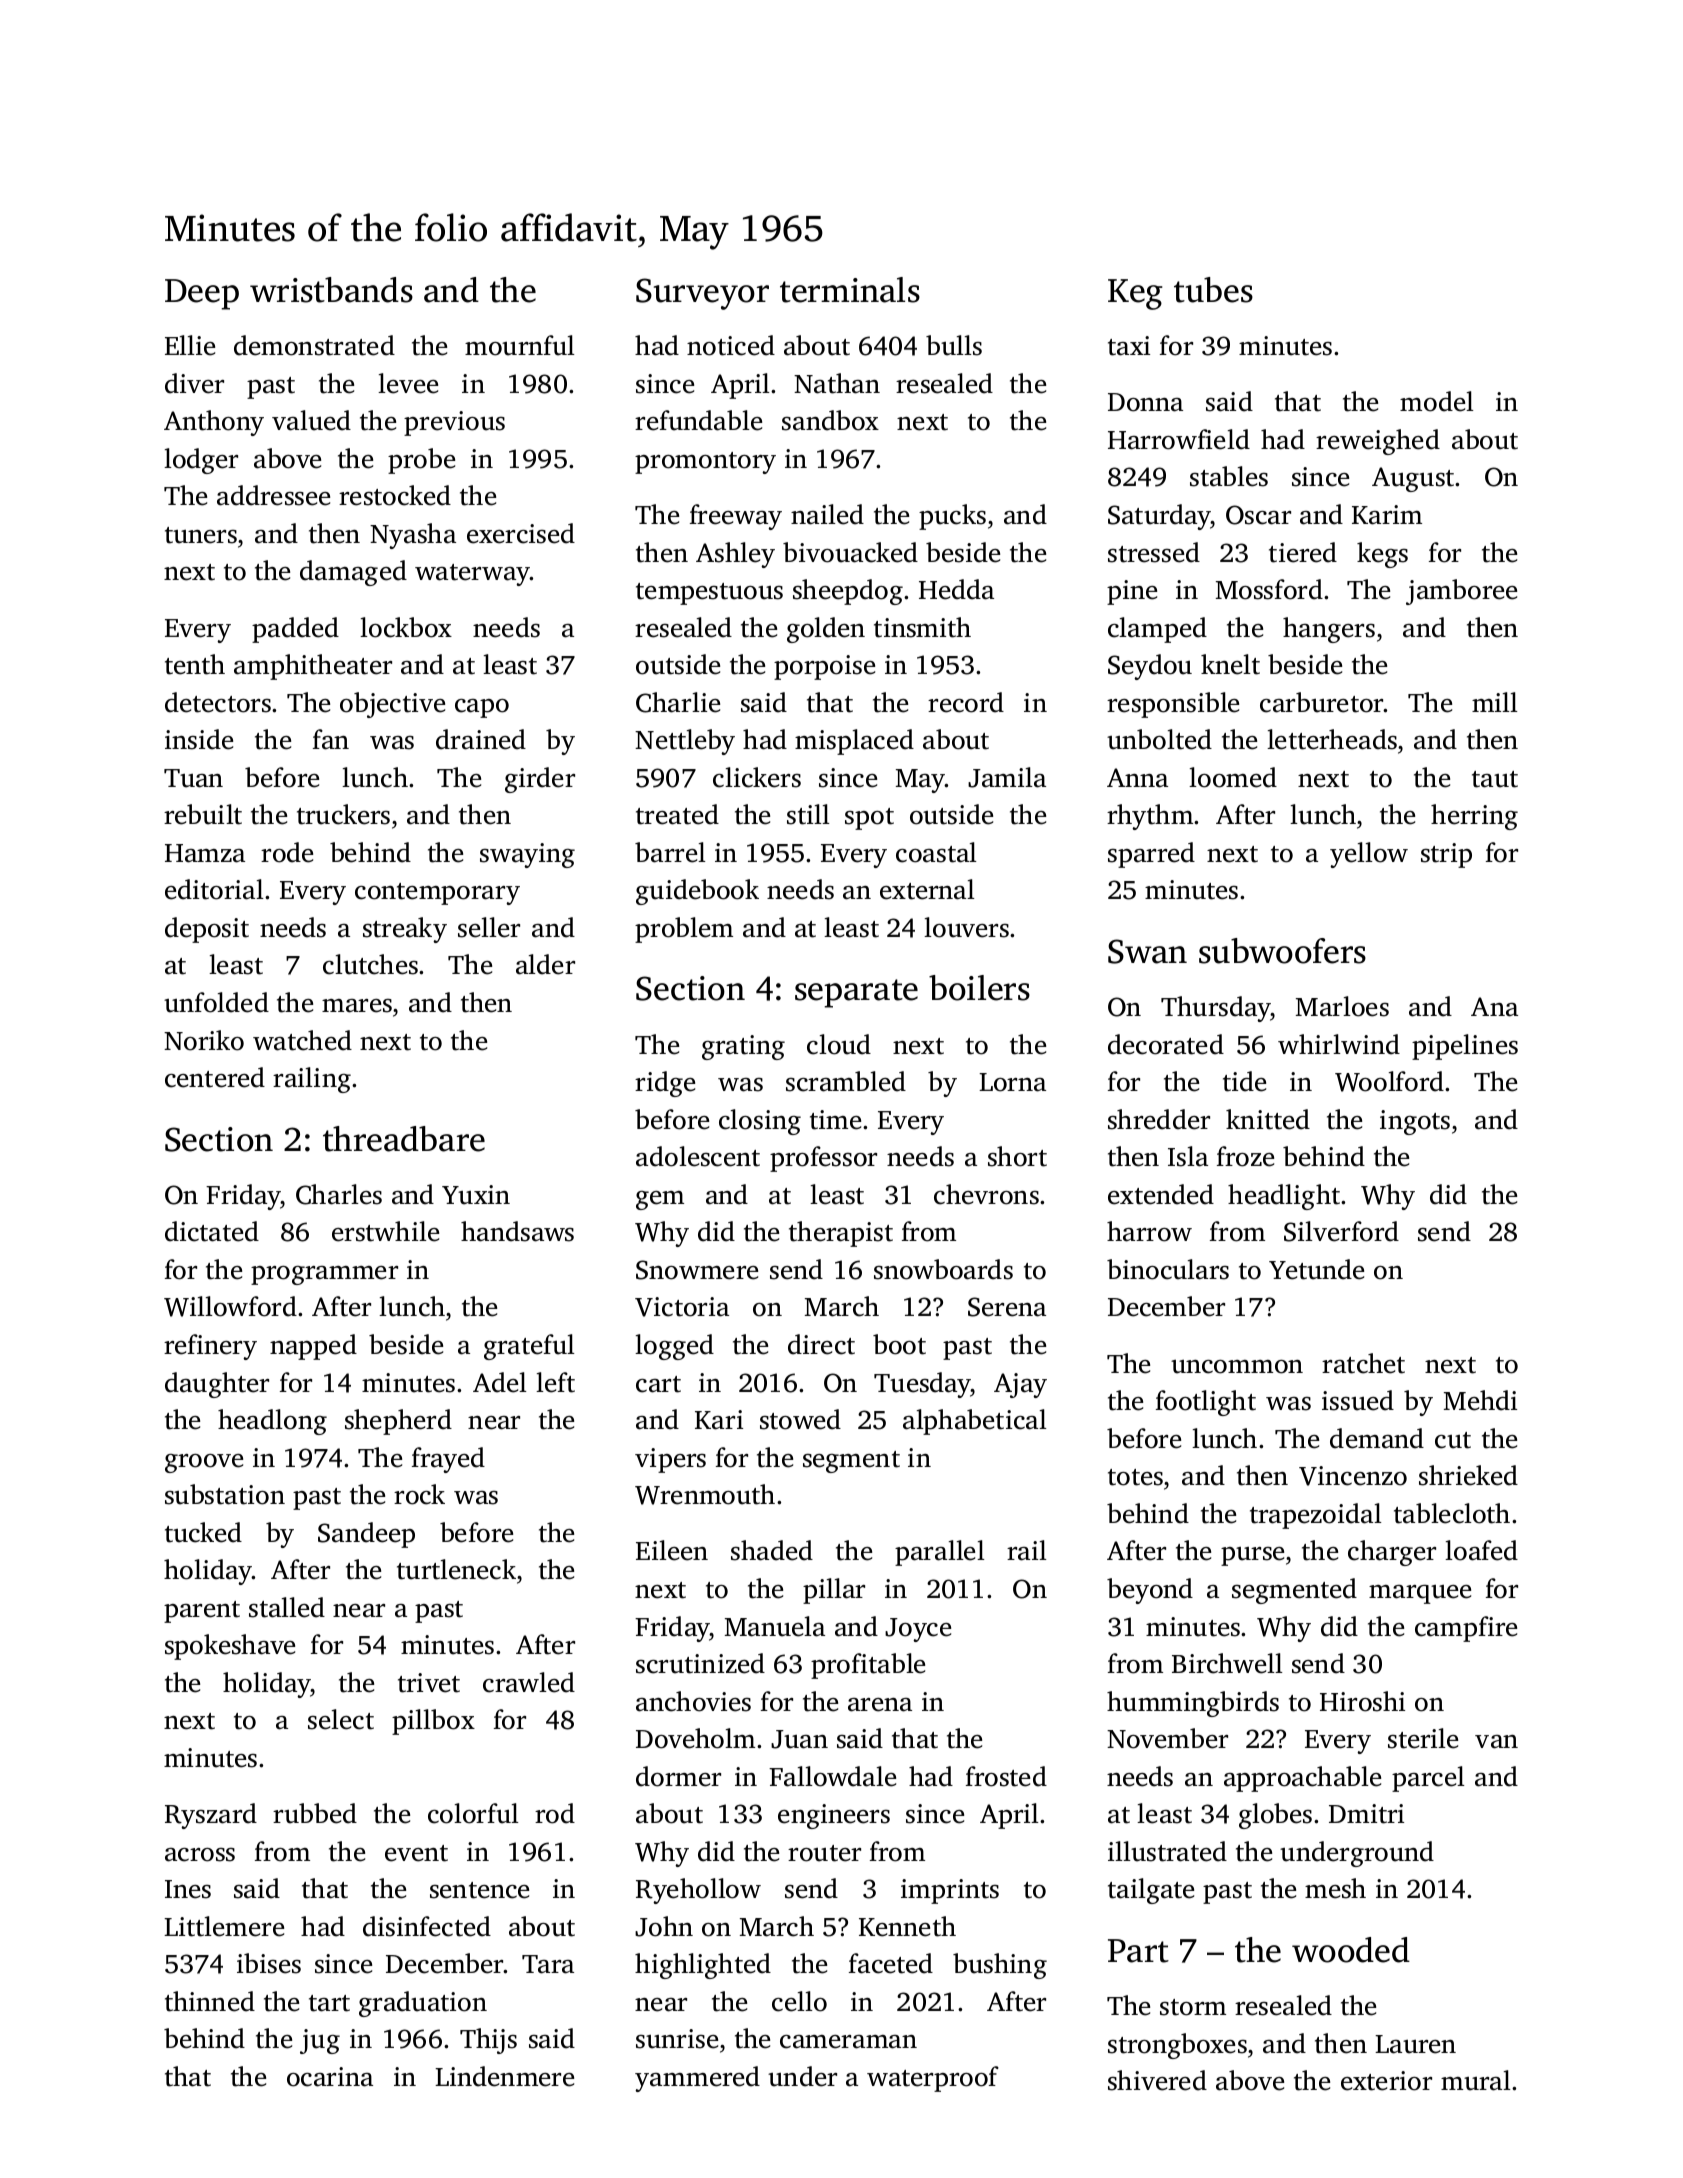 The height and width of the screenshot is (2178, 1683). I want to click on chevrons, so click(986, 1194).
